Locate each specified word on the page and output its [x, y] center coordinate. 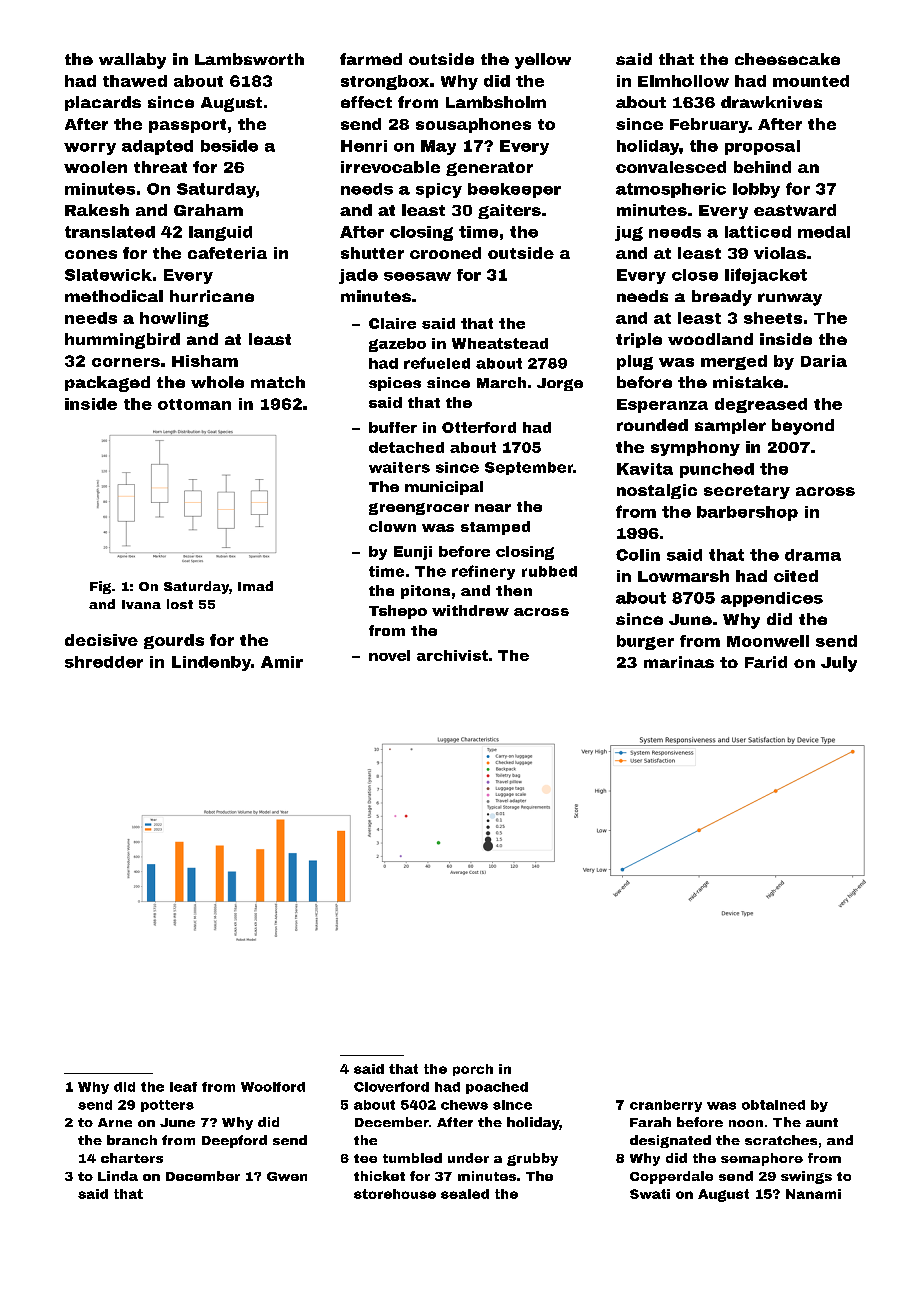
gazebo [397, 345]
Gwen [287, 1176]
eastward [795, 210]
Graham [208, 210]
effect [366, 102]
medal [824, 232]
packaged [107, 384]
